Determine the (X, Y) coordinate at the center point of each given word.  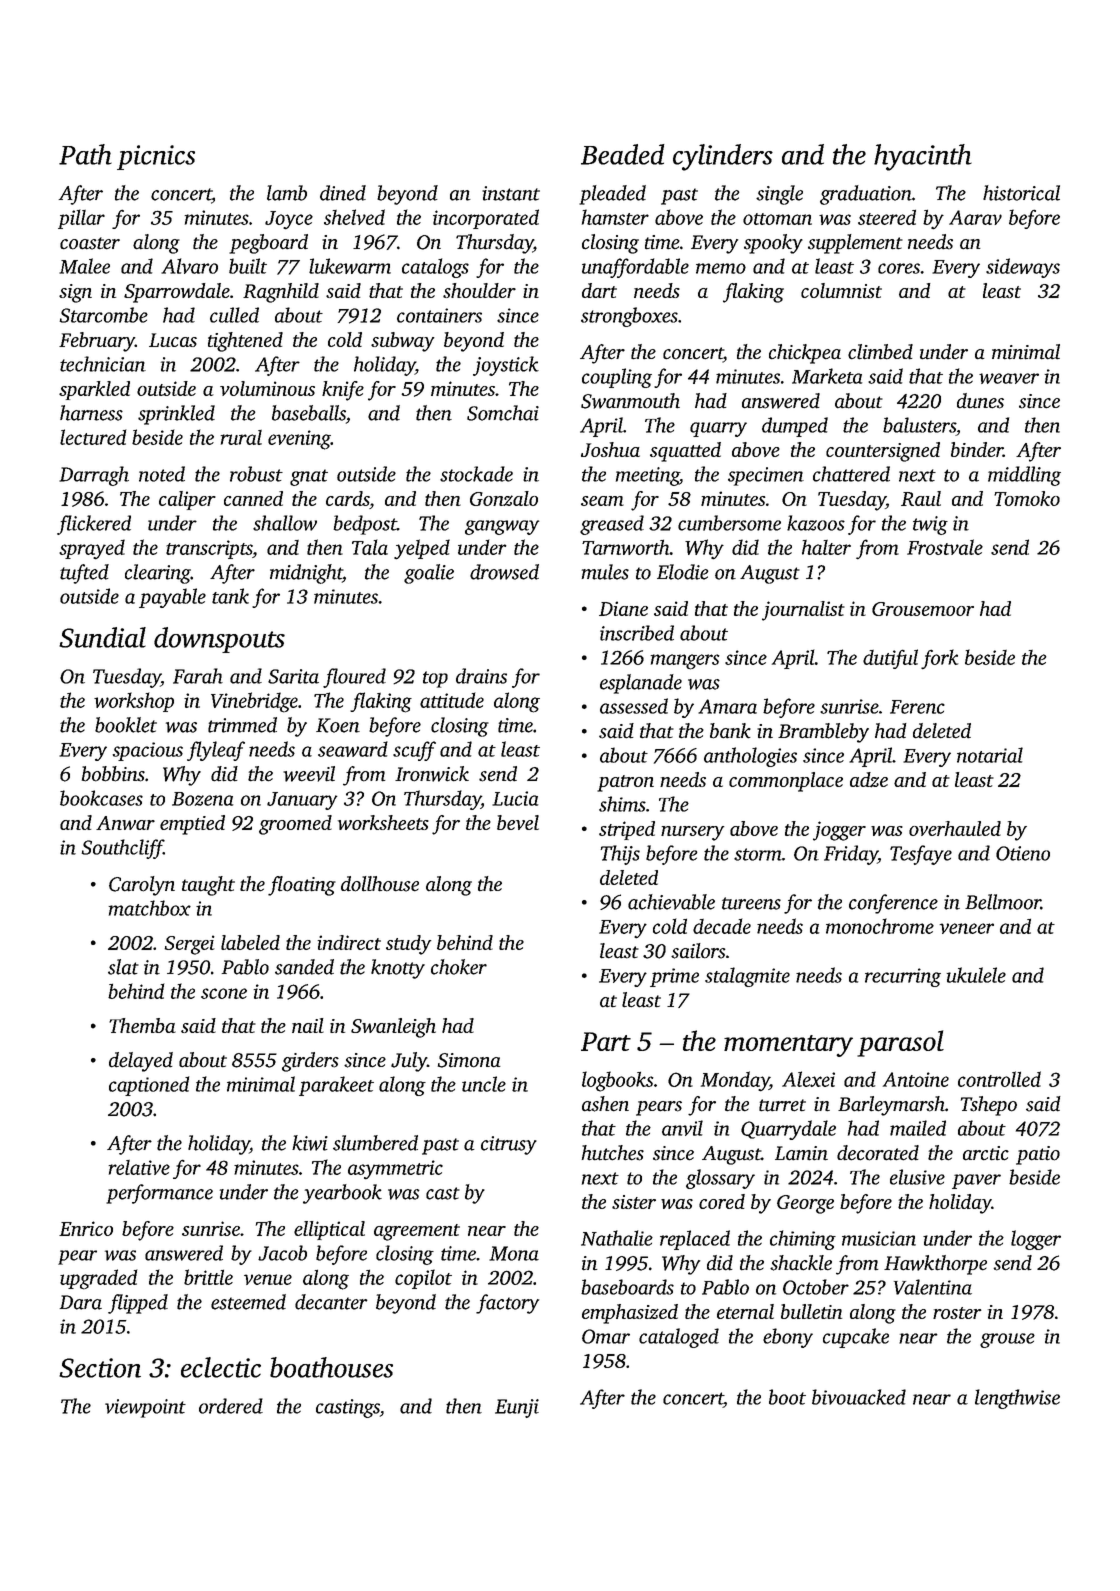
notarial (990, 755)
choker (459, 967)
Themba (142, 1025)
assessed (634, 706)
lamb (287, 193)
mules (605, 572)
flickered (94, 525)
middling (1024, 476)
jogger (839, 831)
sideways (1023, 268)
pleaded (612, 195)
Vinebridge (254, 702)
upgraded (99, 1279)
